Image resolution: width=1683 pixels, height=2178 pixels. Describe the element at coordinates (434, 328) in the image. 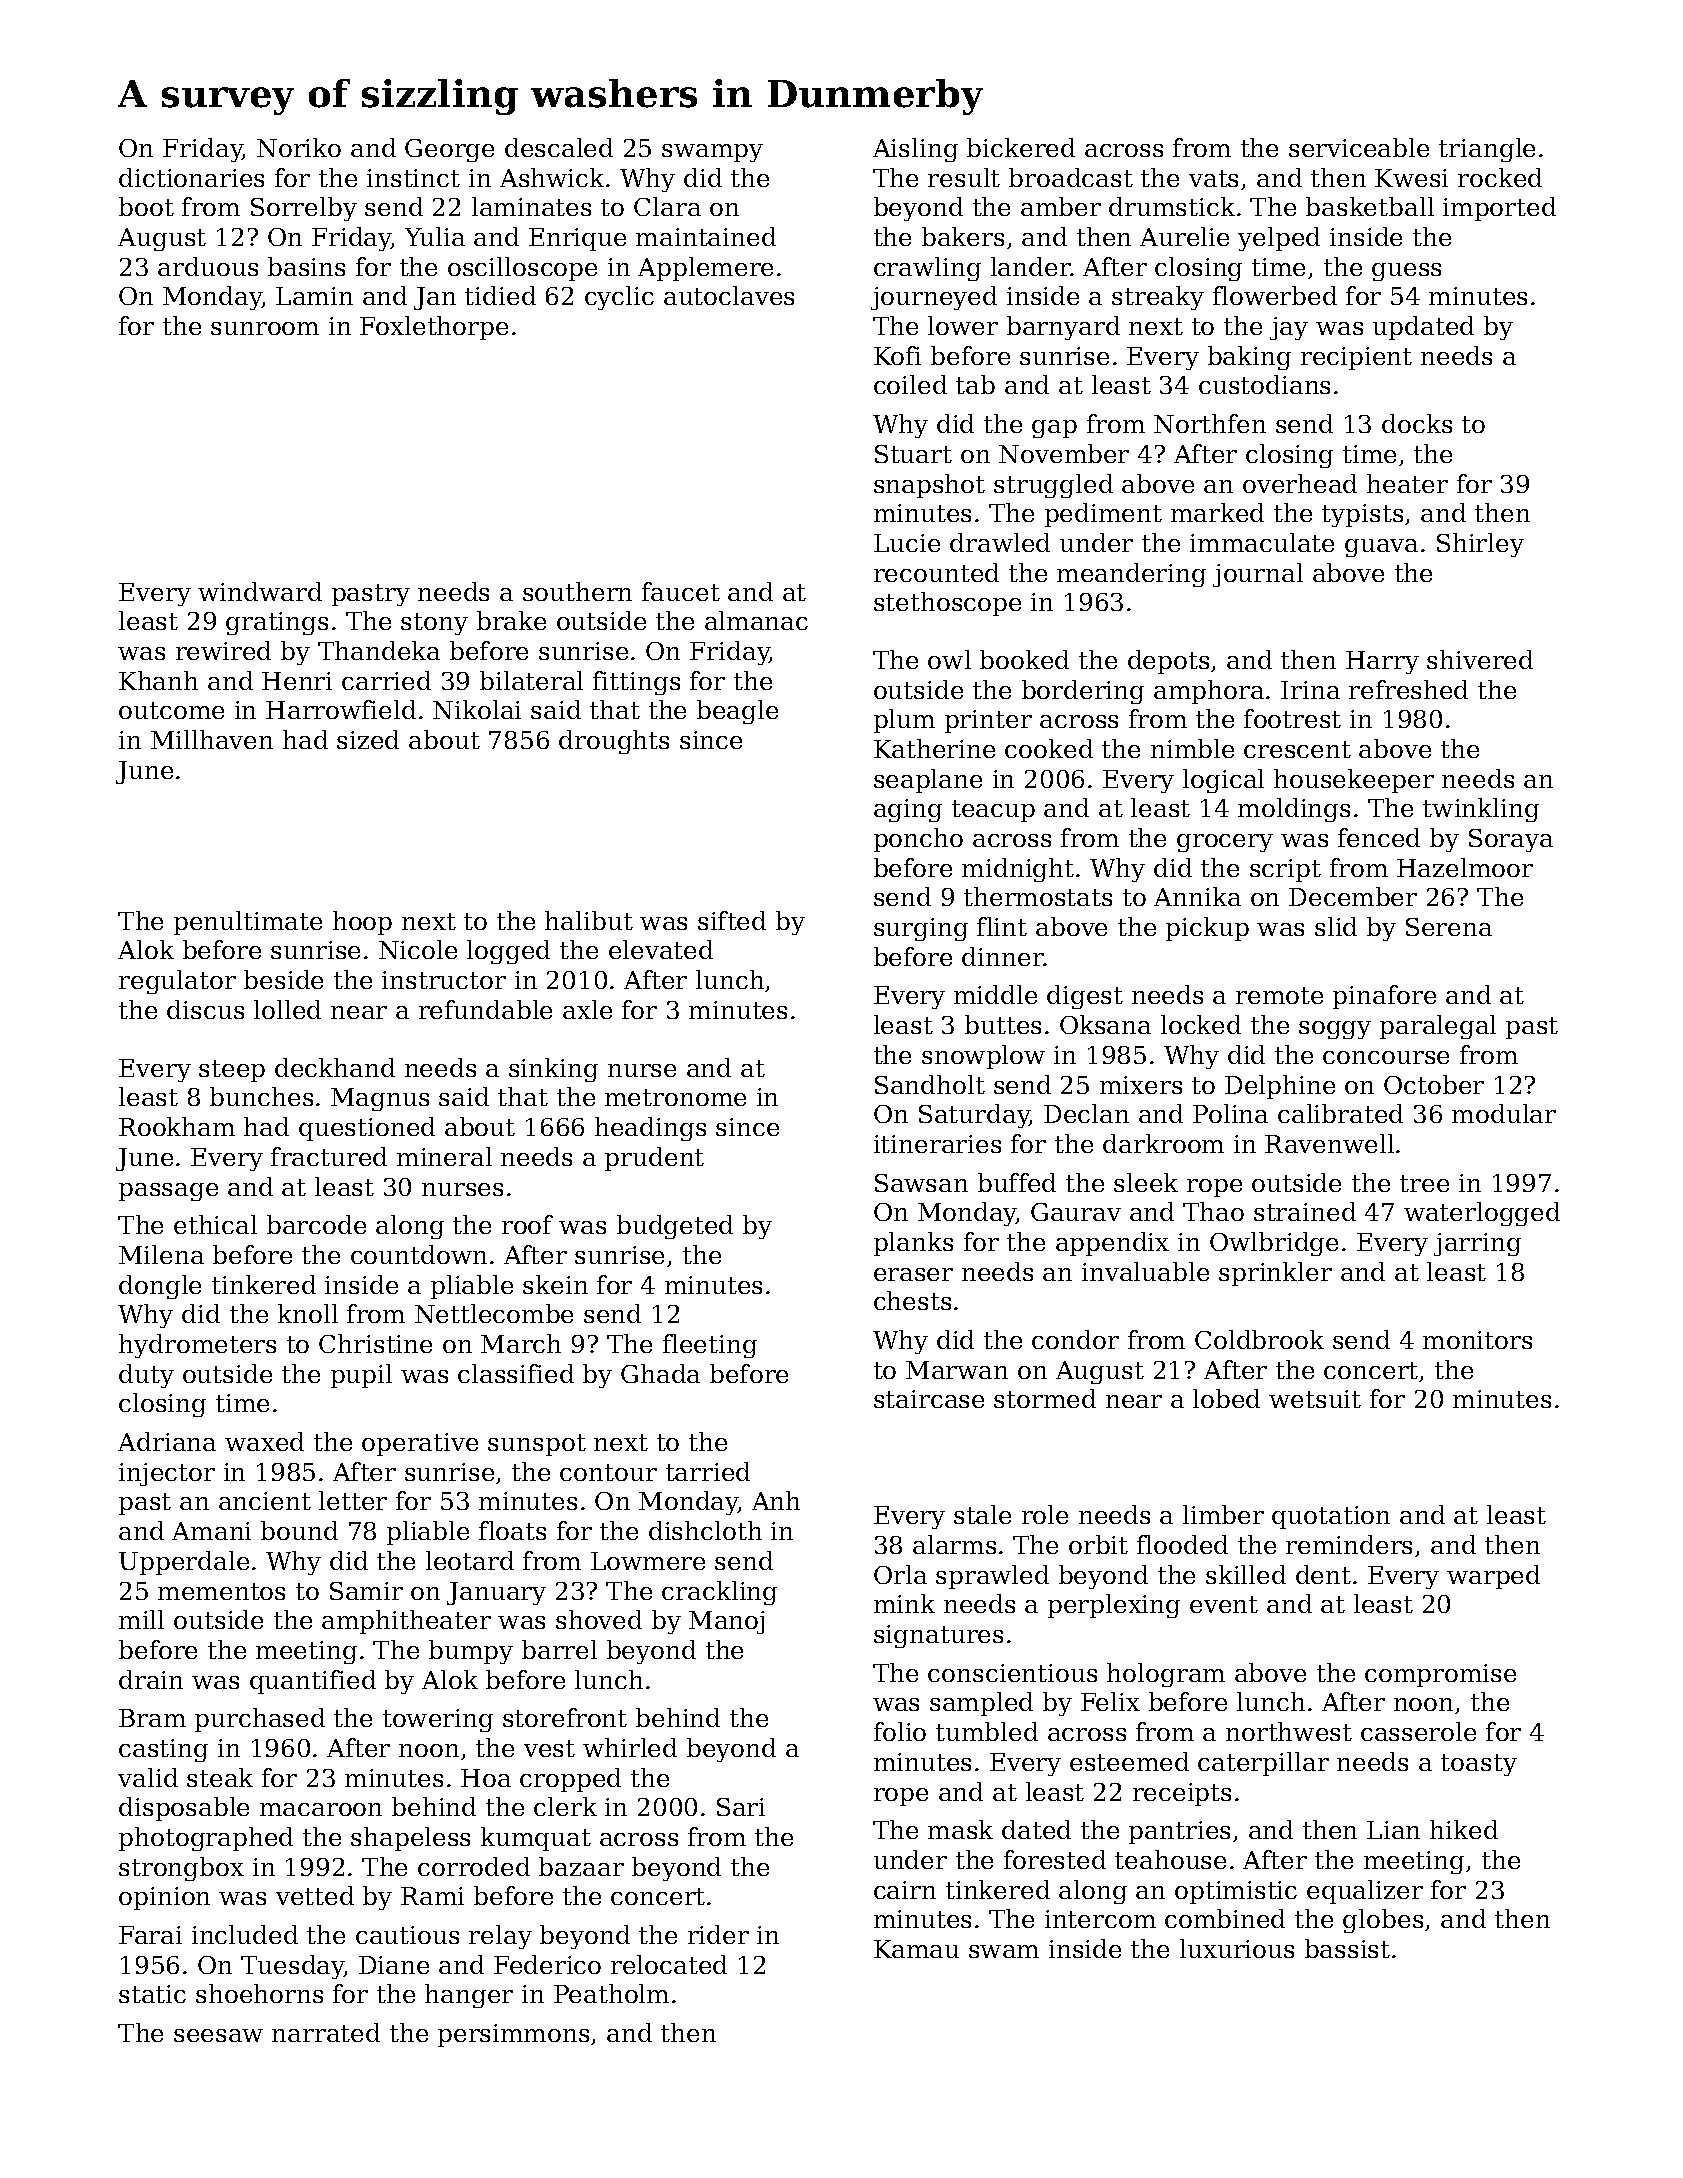

I see `Foxlethorpe` at that location.
